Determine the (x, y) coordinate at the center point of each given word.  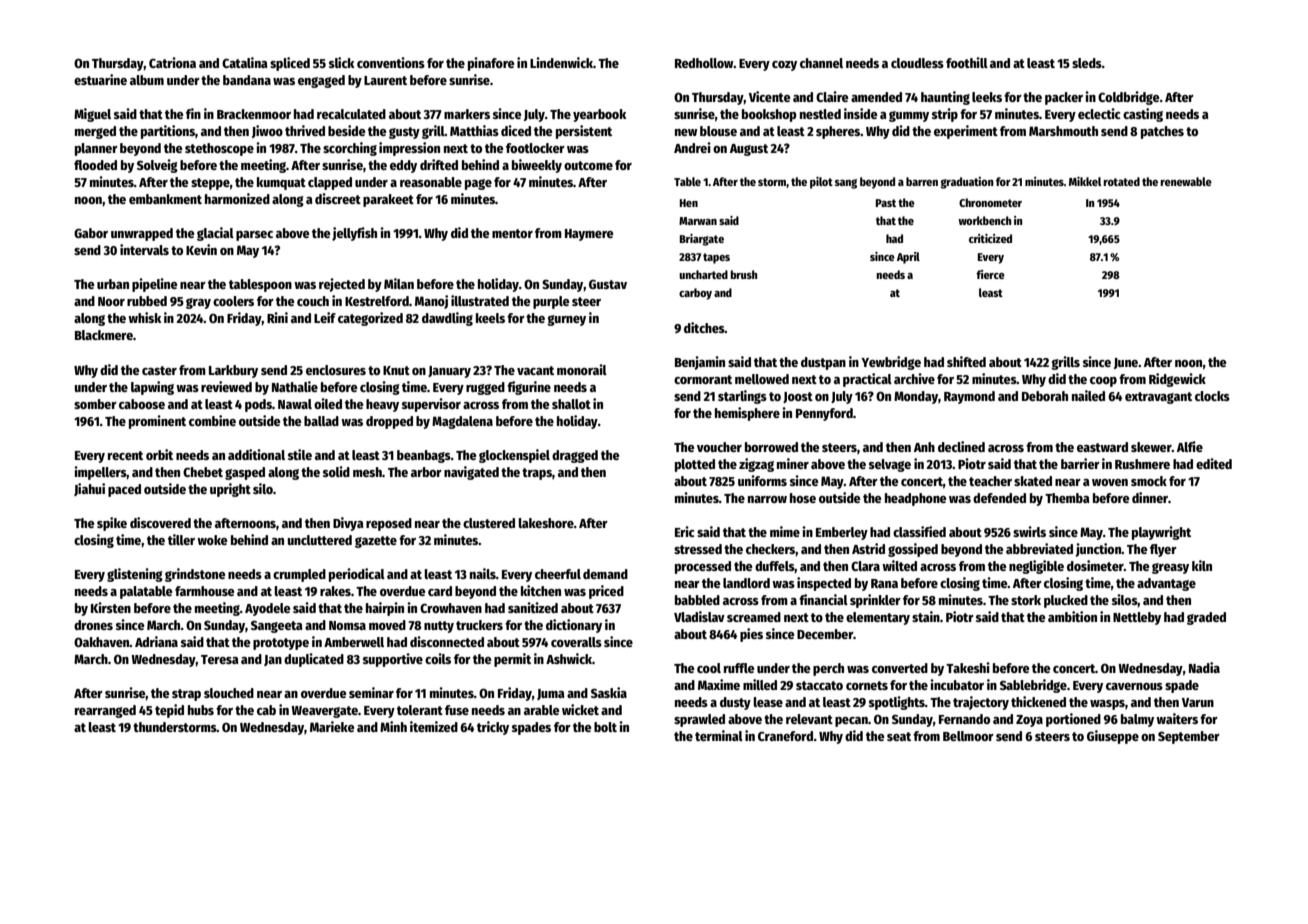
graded (1206, 618)
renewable (1186, 181)
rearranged (105, 711)
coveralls (576, 642)
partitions (168, 132)
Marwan (698, 221)
